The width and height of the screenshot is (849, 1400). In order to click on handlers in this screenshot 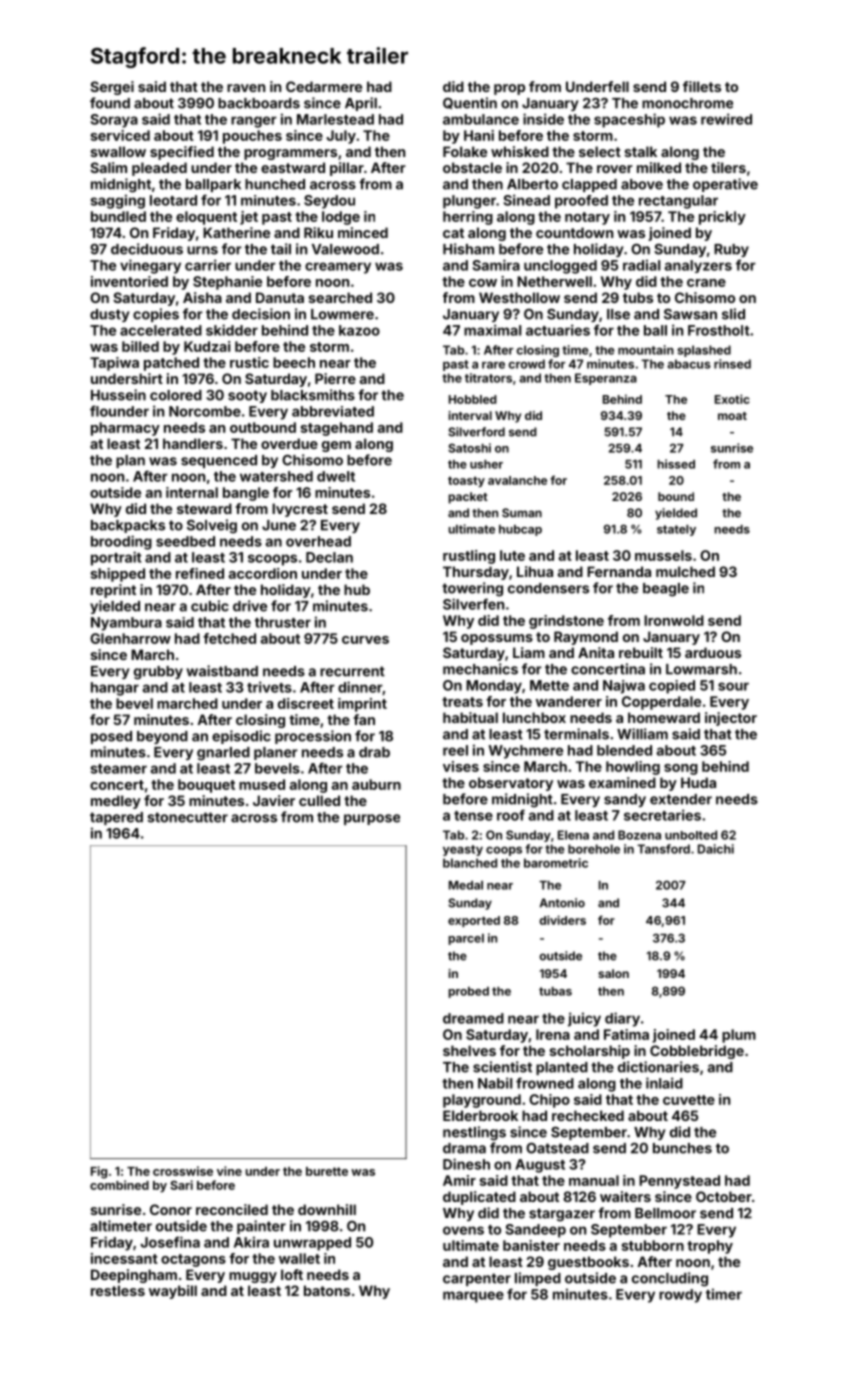, I will do `click(193, 443)`.
